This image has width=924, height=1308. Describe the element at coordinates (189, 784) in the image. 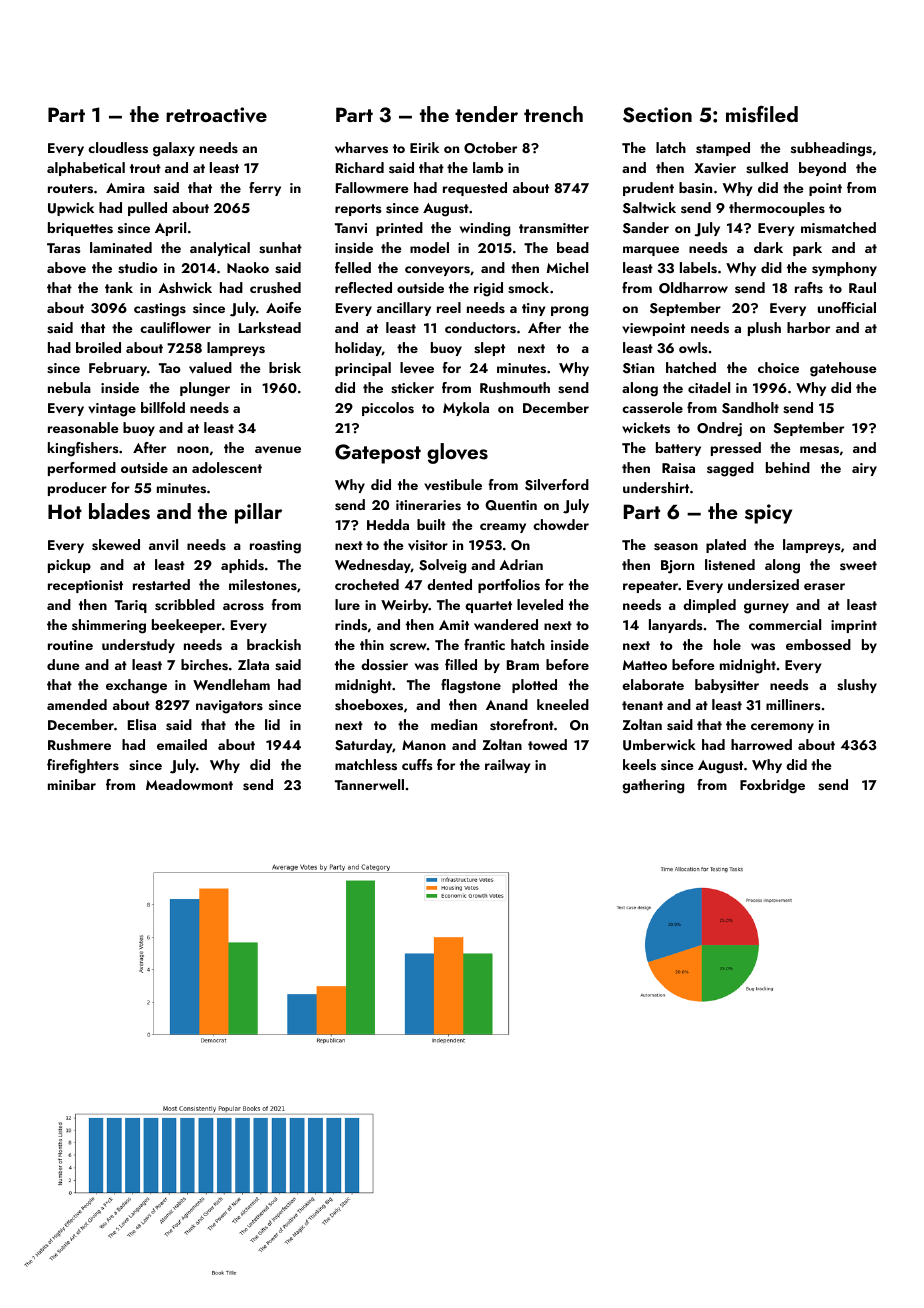

I see `Meadowmont` at that location.
